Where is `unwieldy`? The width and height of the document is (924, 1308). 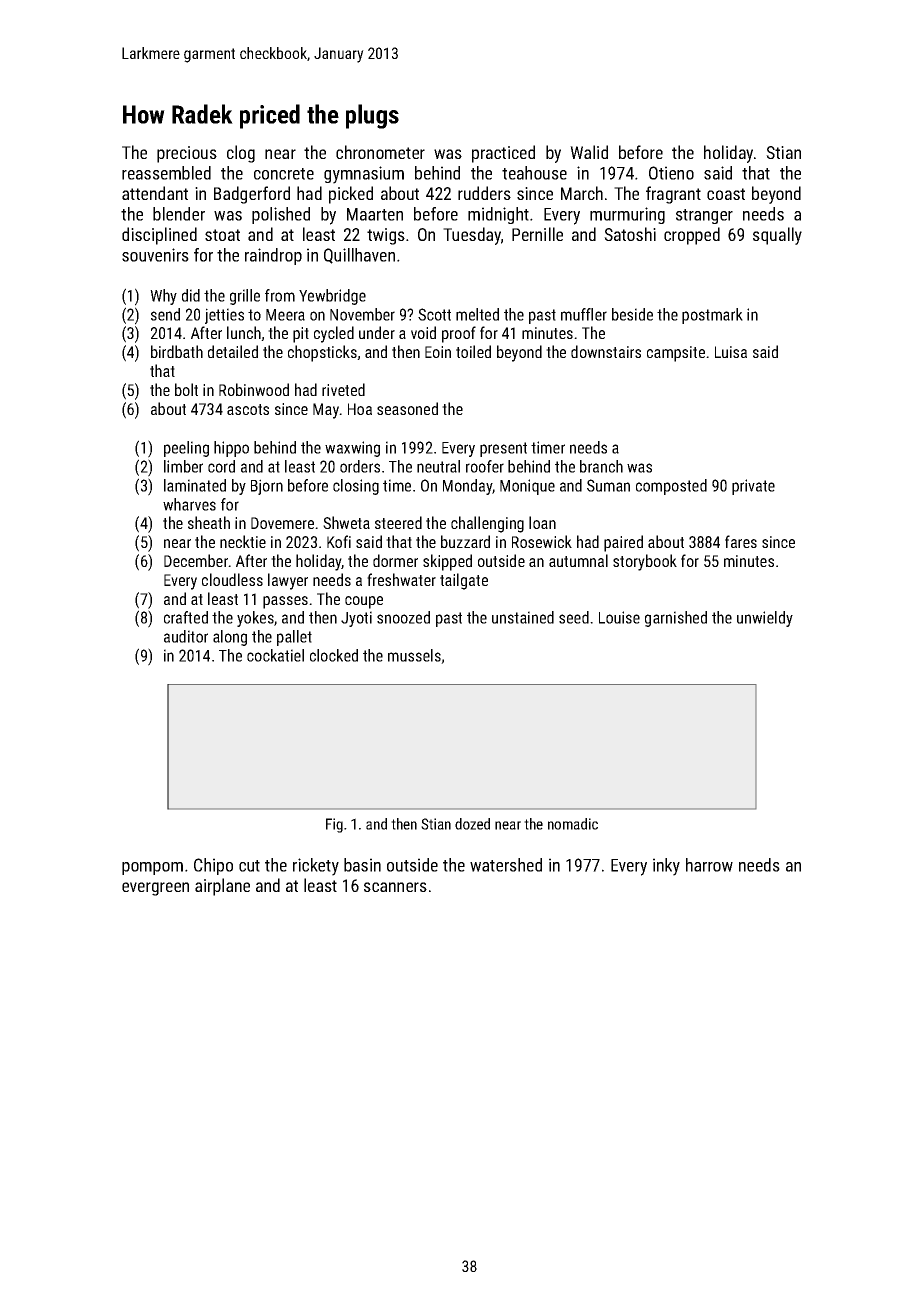
unwieldy is located at coordinates (765, 619).
